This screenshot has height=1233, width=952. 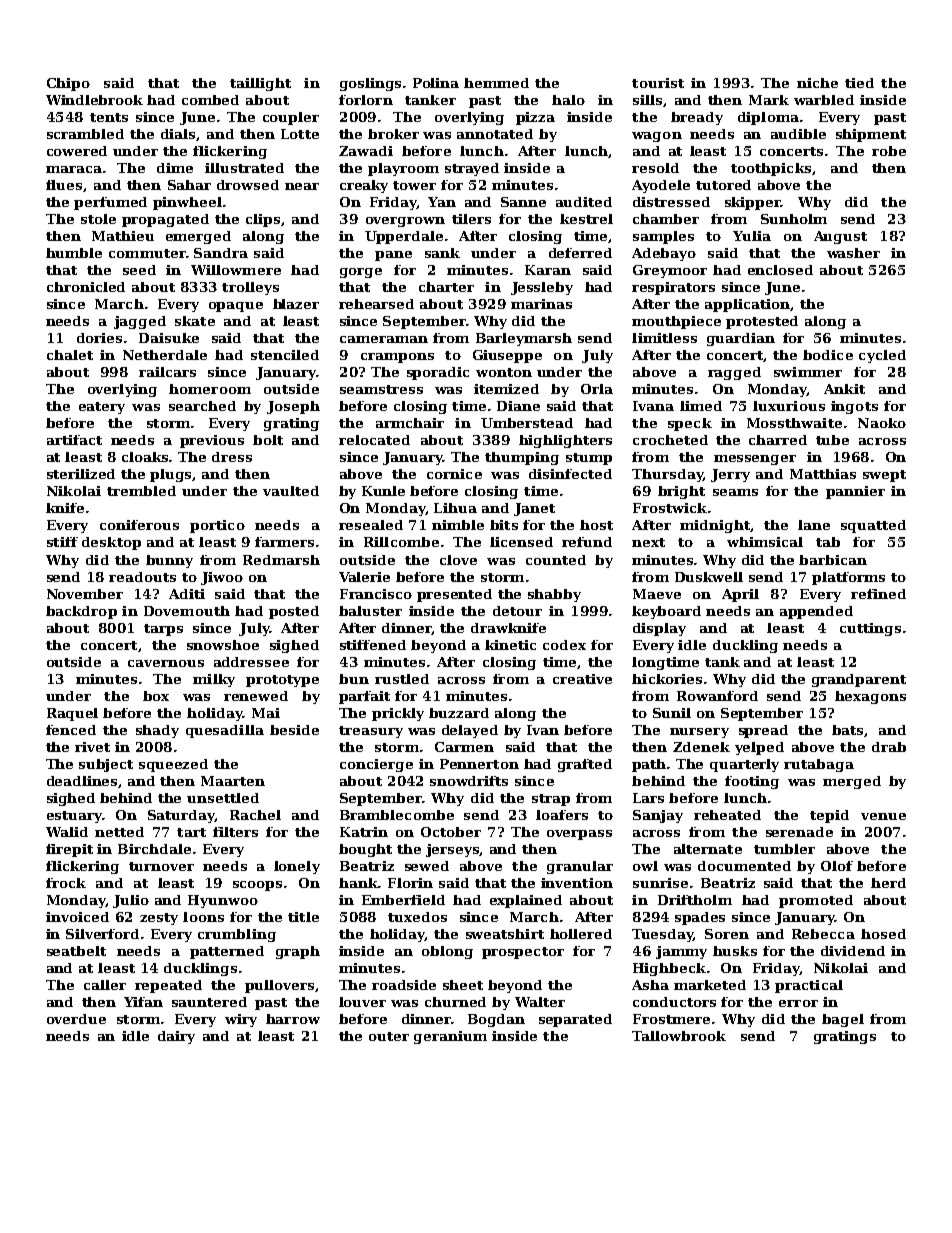 What do you see at coordinates (217, 526) in the screenshot?
I see `portico` at bounding box center [217, 526].
